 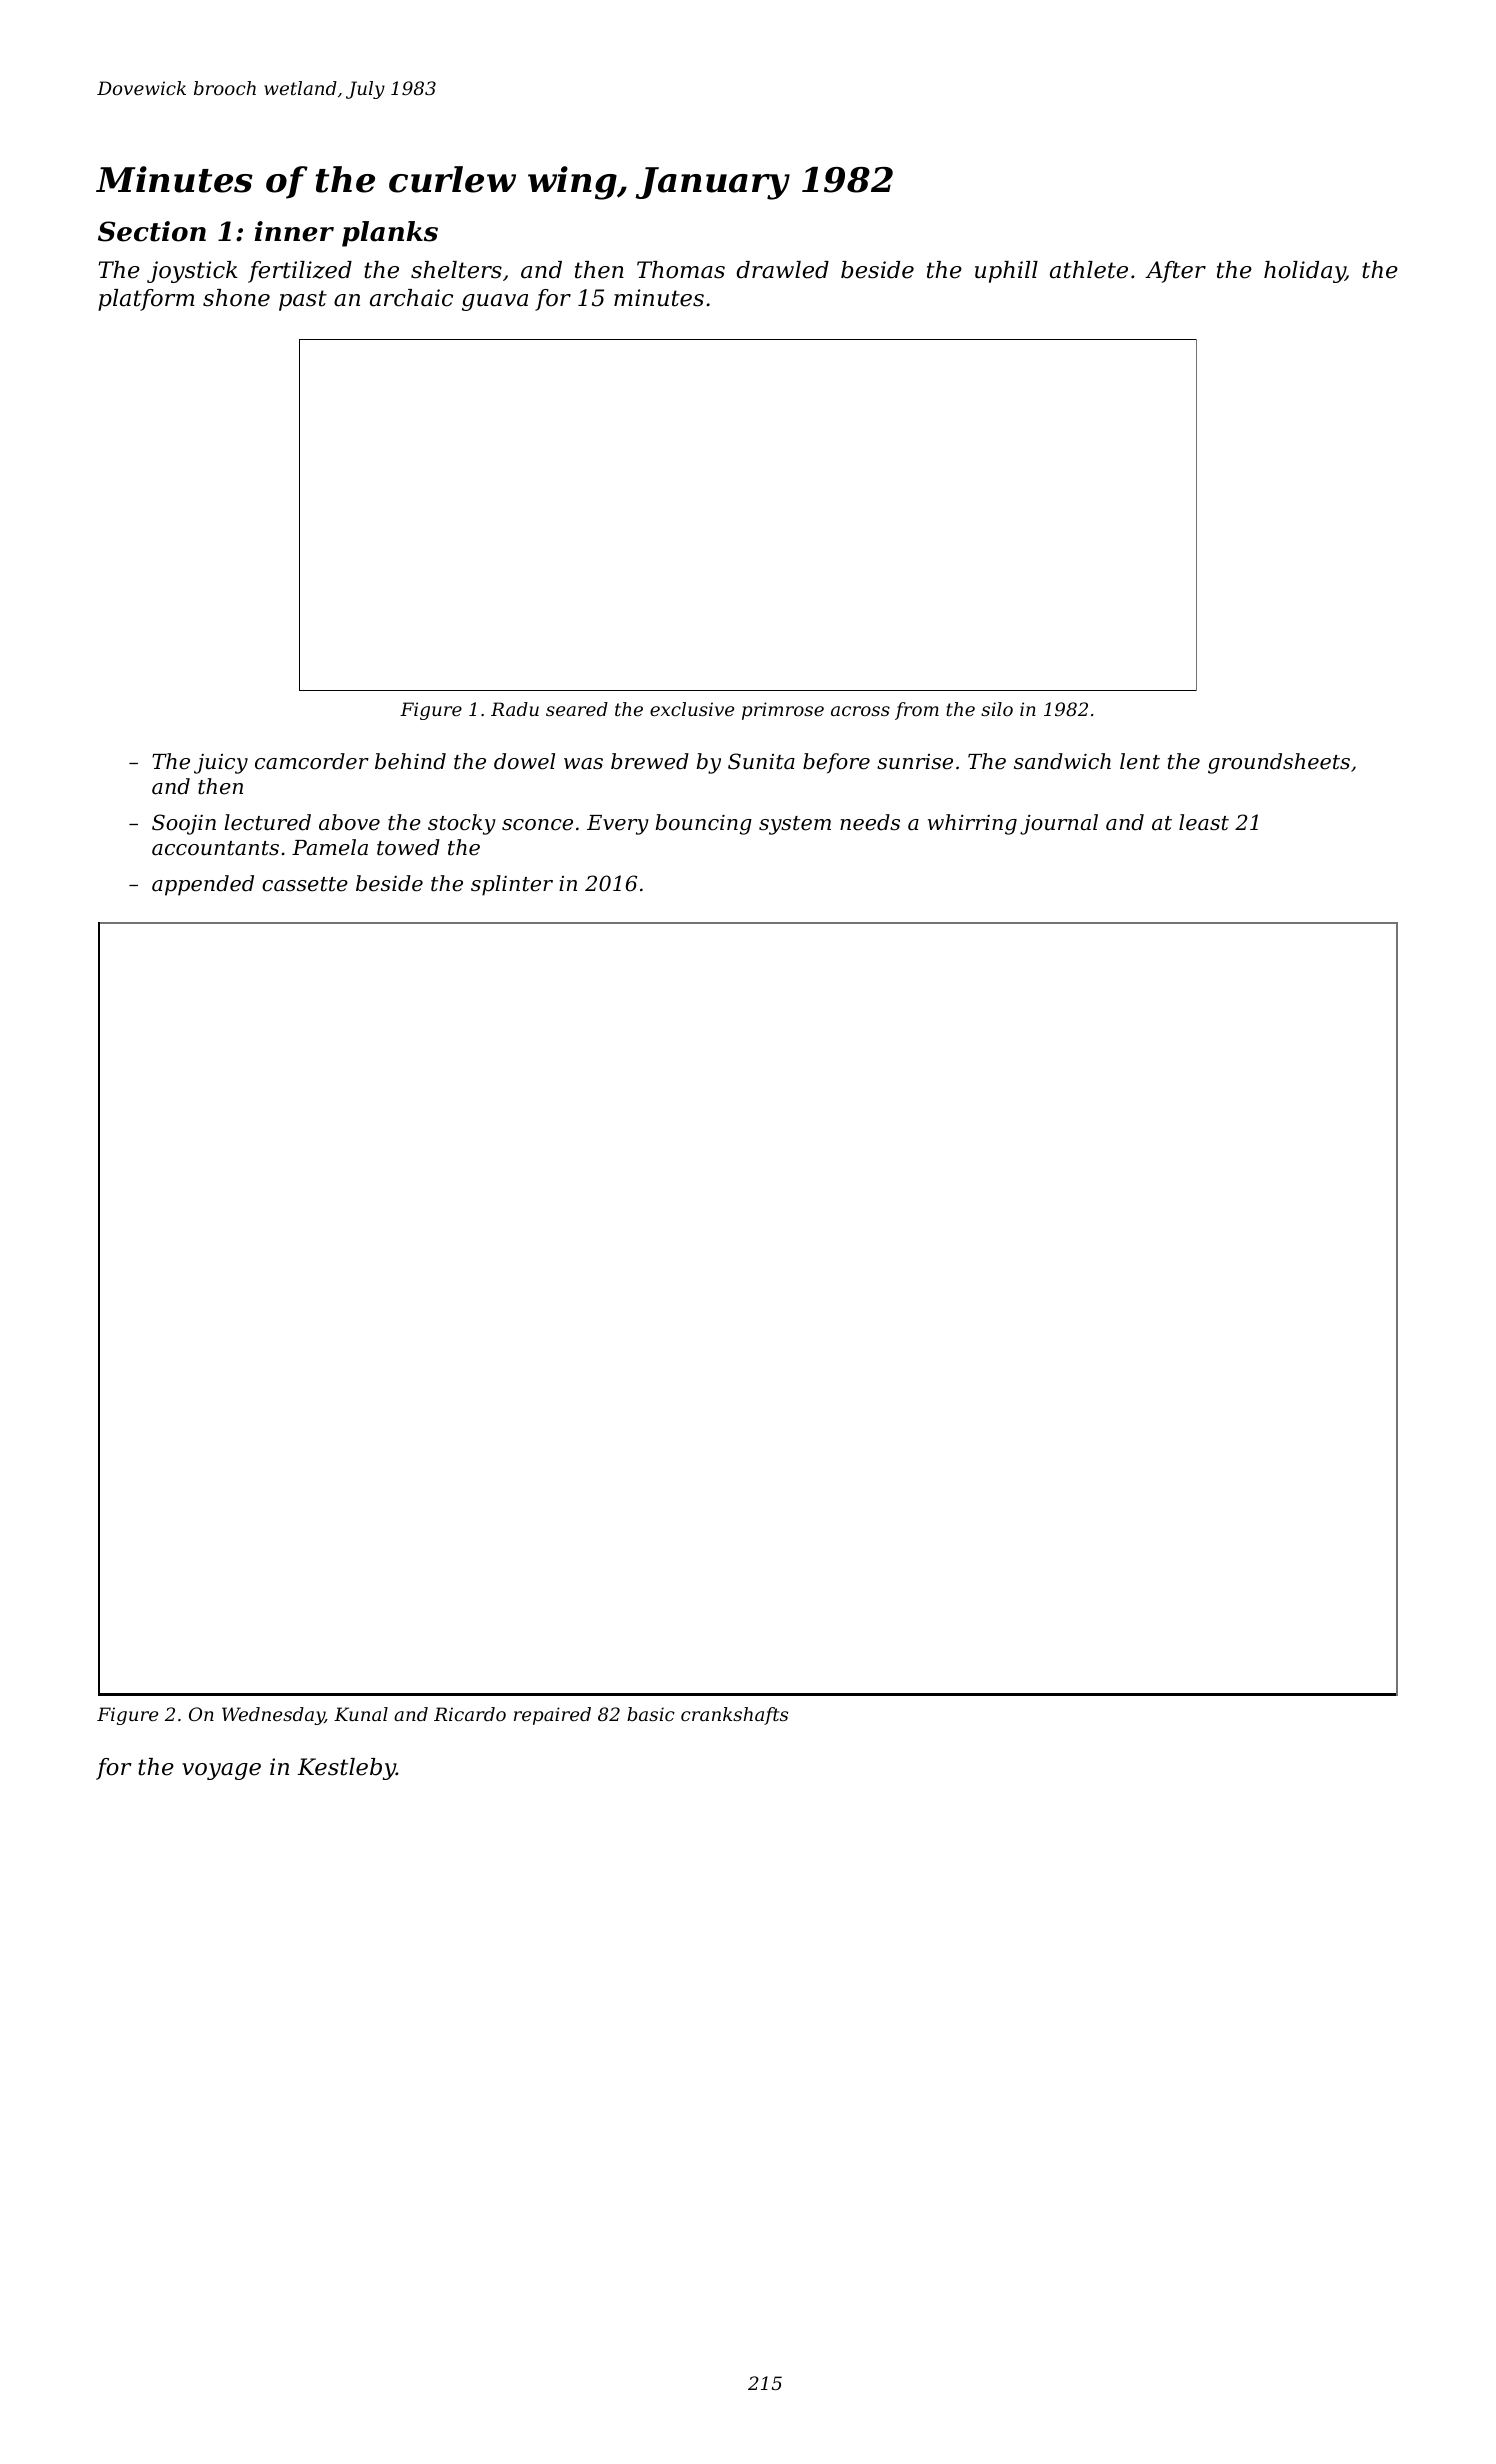 I want to click on repaired, so click(x=552, y=1716).
